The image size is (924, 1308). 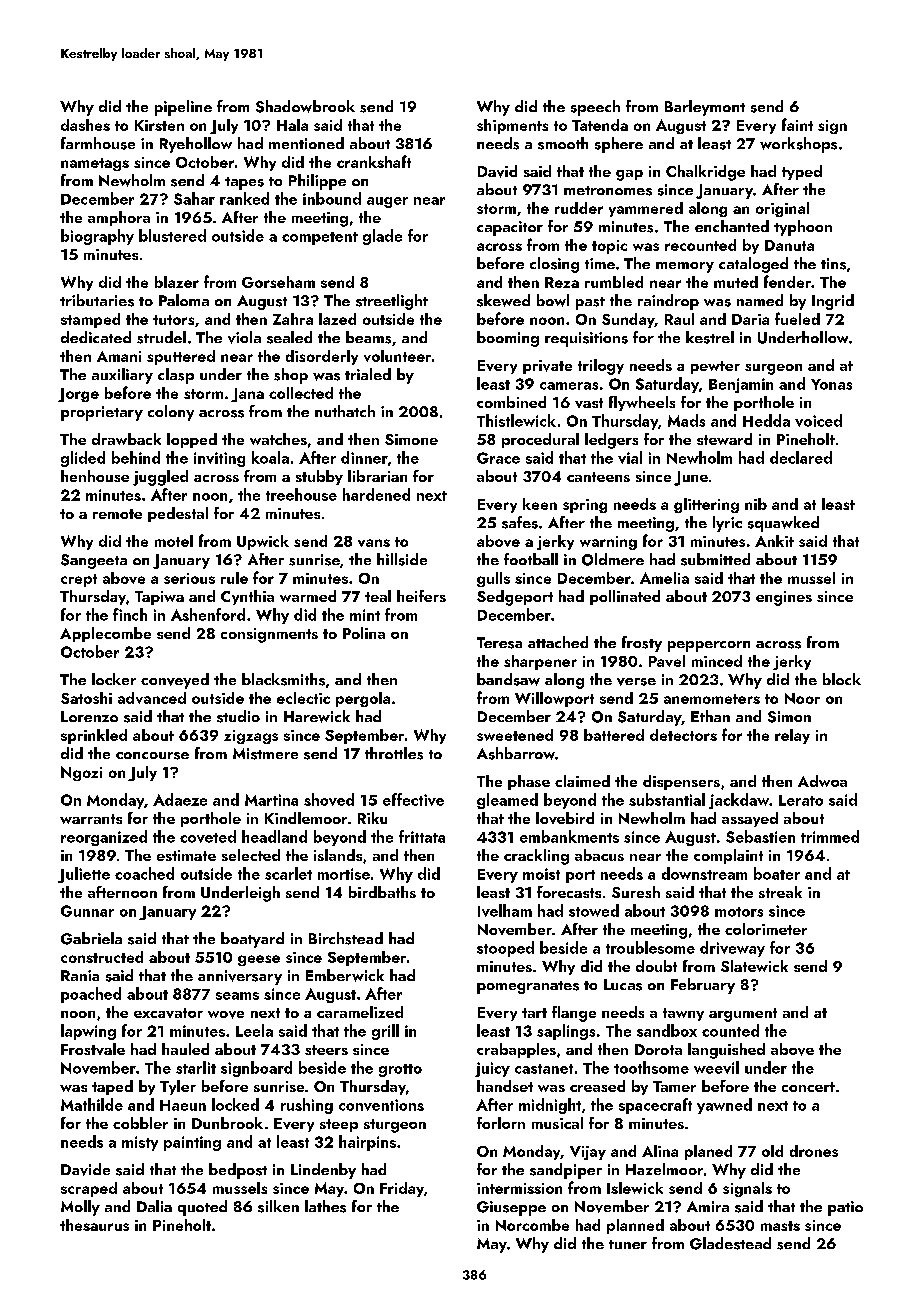 I want to click on Sangeeta, so click(x=94, y=561).
